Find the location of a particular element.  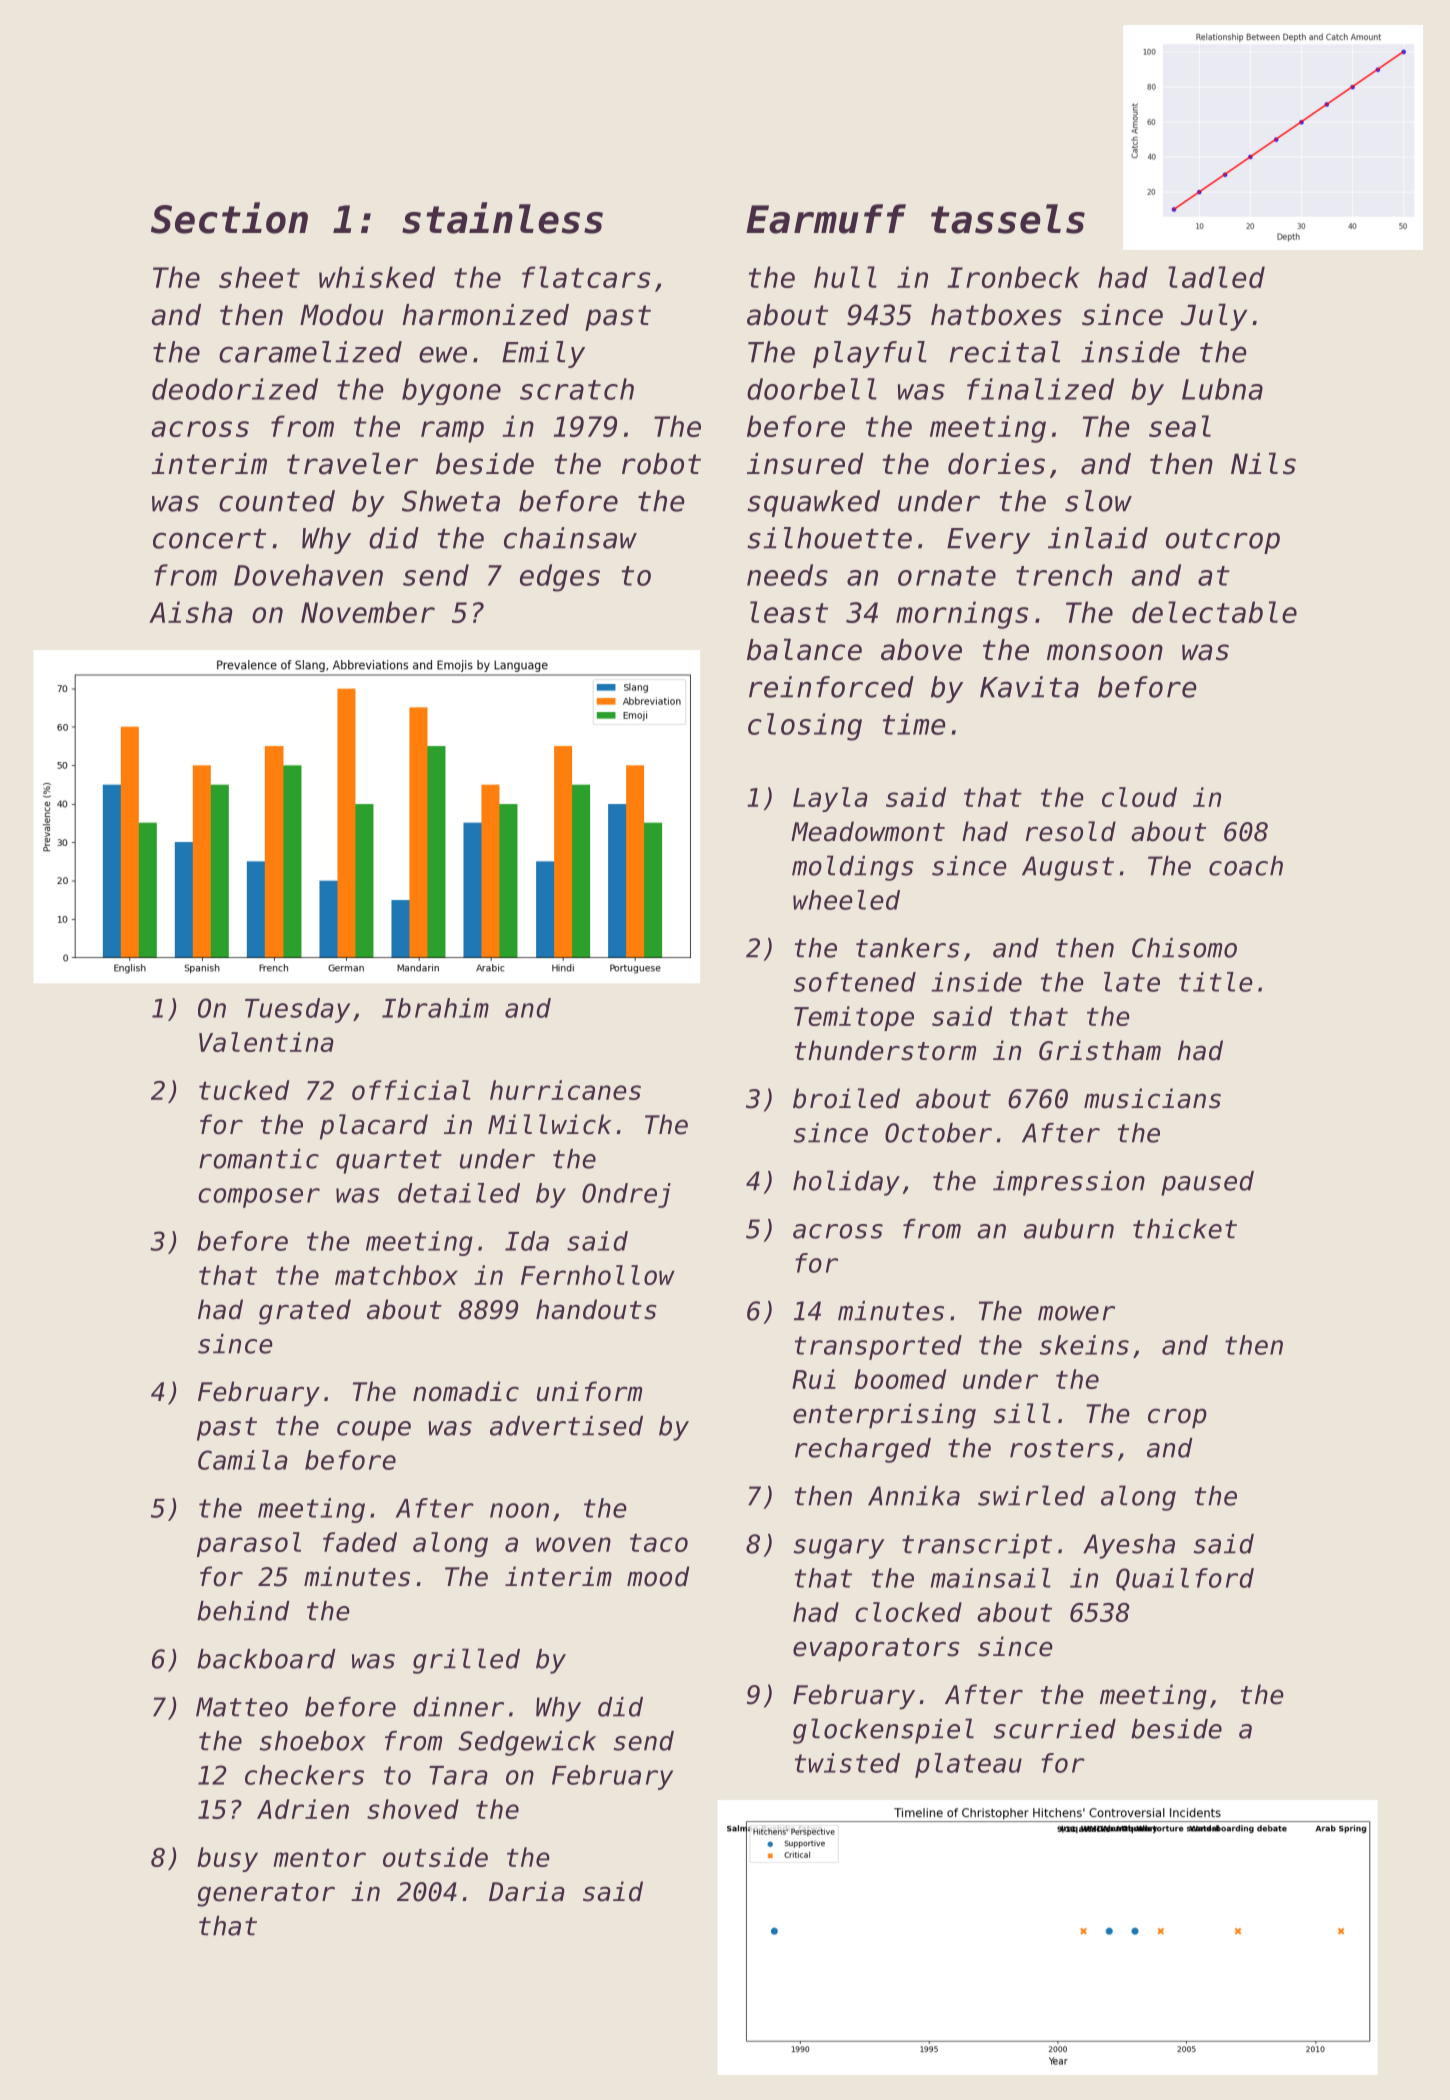

ladled is located at coordinates (1216, 277).
